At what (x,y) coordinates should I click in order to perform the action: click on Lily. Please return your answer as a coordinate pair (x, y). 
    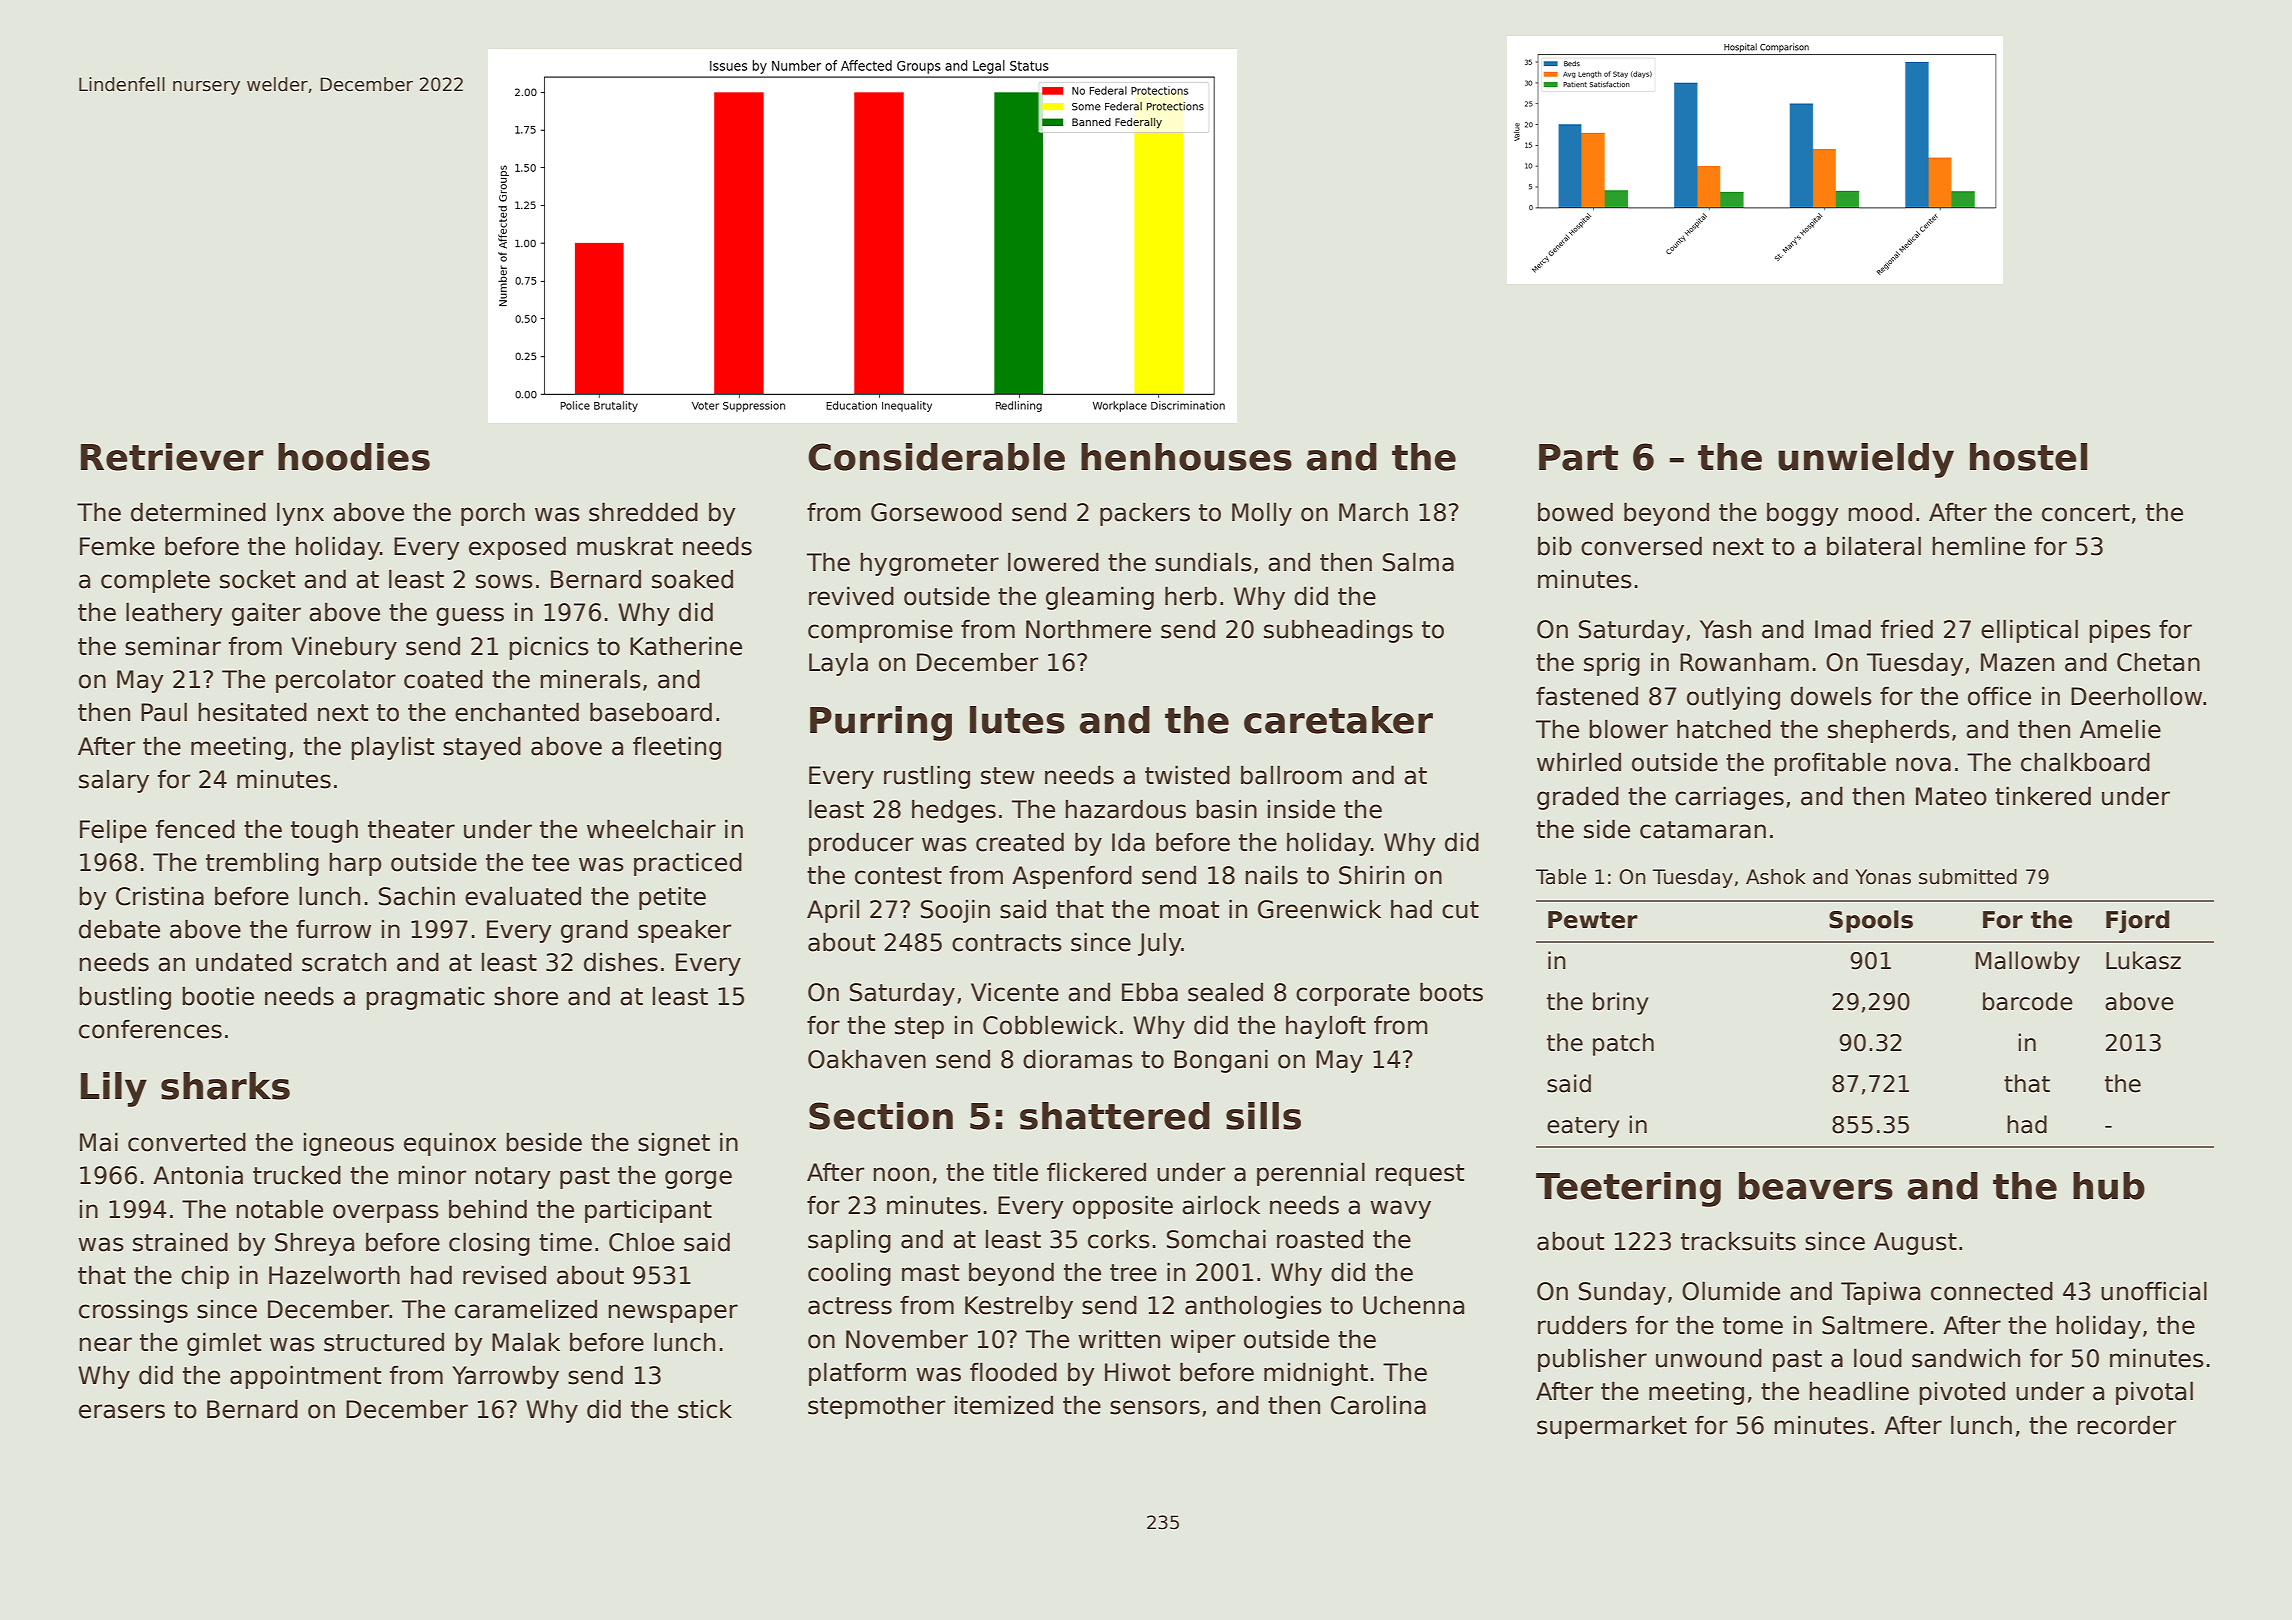
    Looking at the image, I should click on (114, 1089).
